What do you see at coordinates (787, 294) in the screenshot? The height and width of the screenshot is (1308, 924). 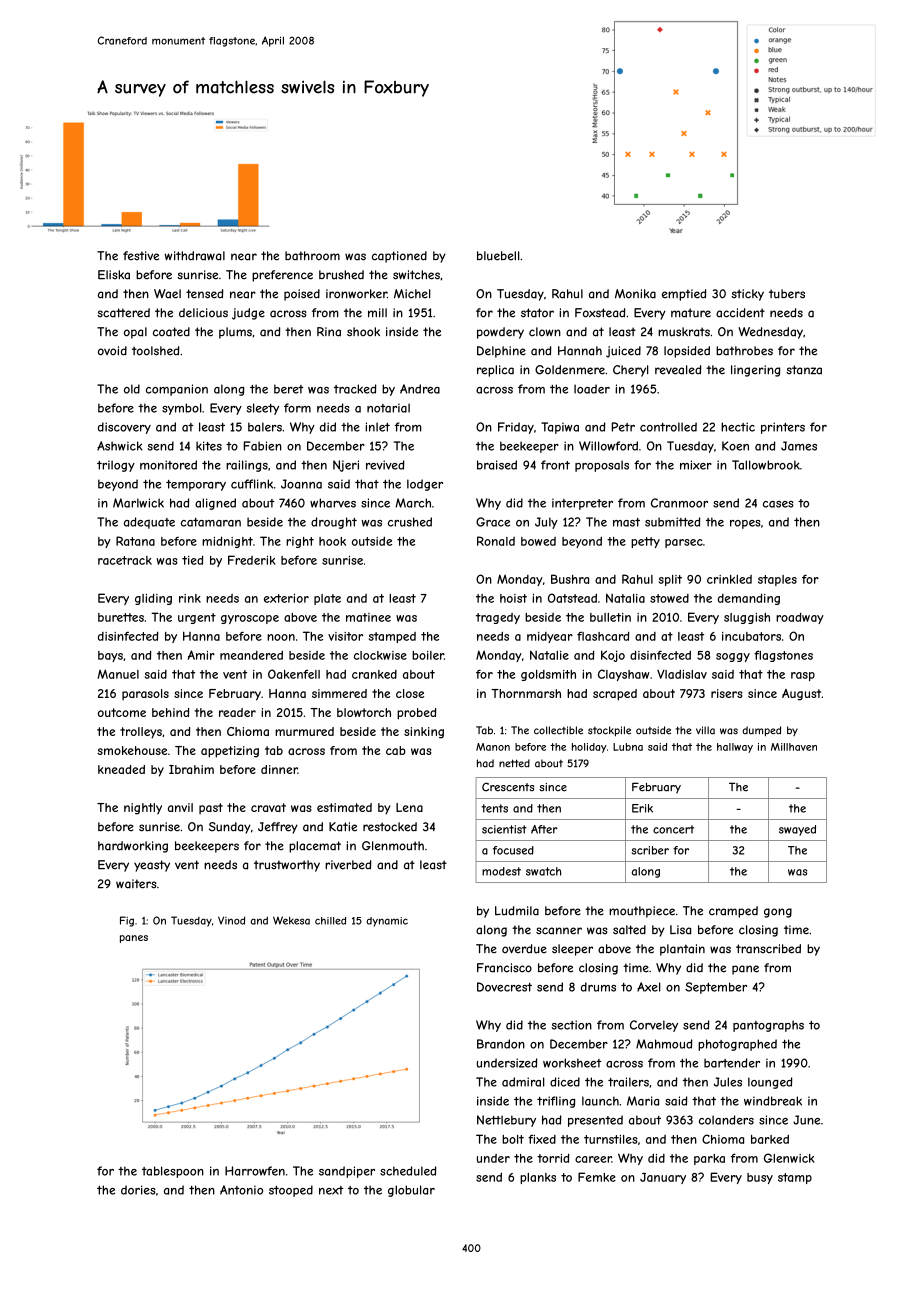 I see `tubers` at bounding box center [787, 294].
